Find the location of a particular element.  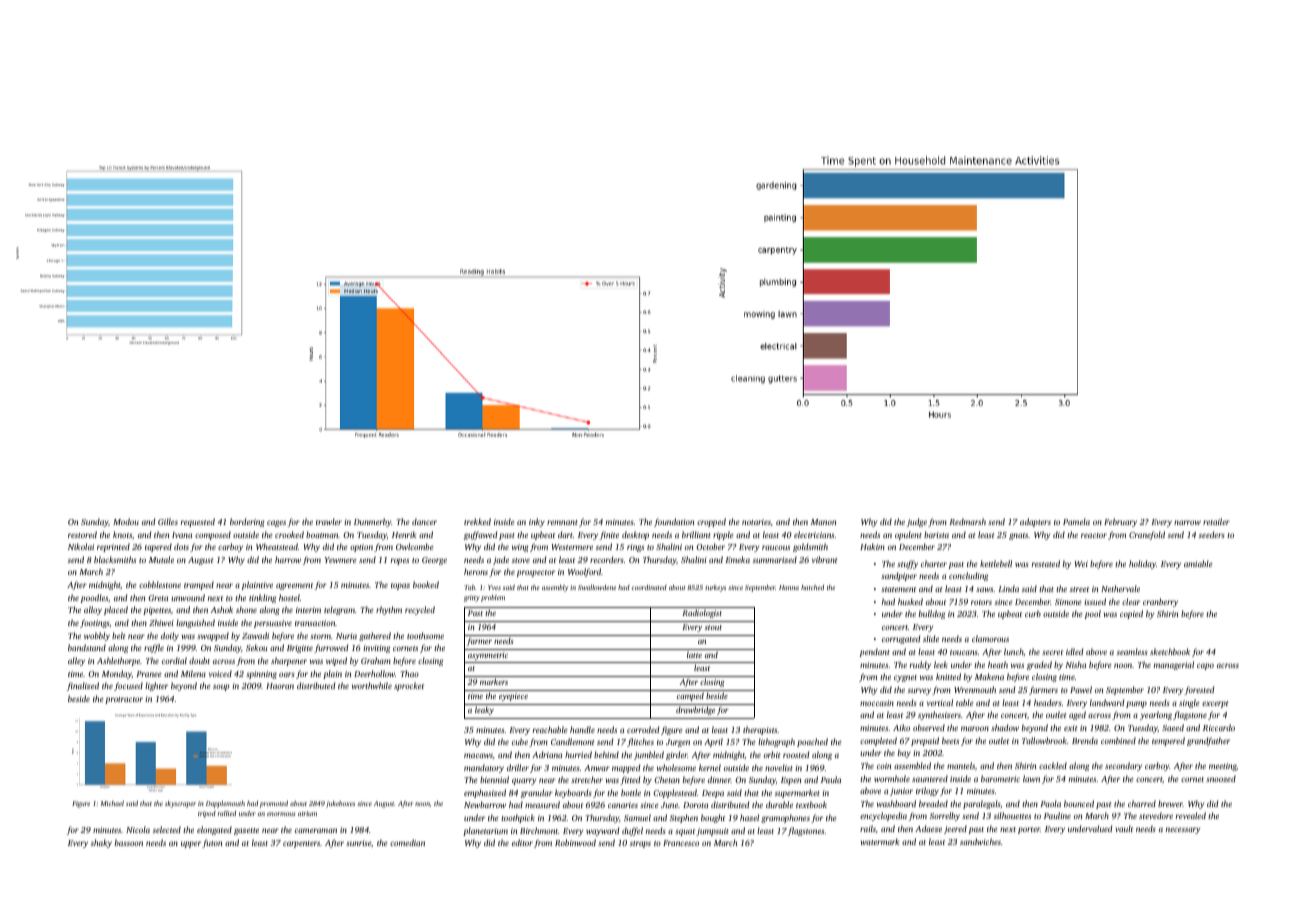

Pamela is located at coordinates (1076, 521).
